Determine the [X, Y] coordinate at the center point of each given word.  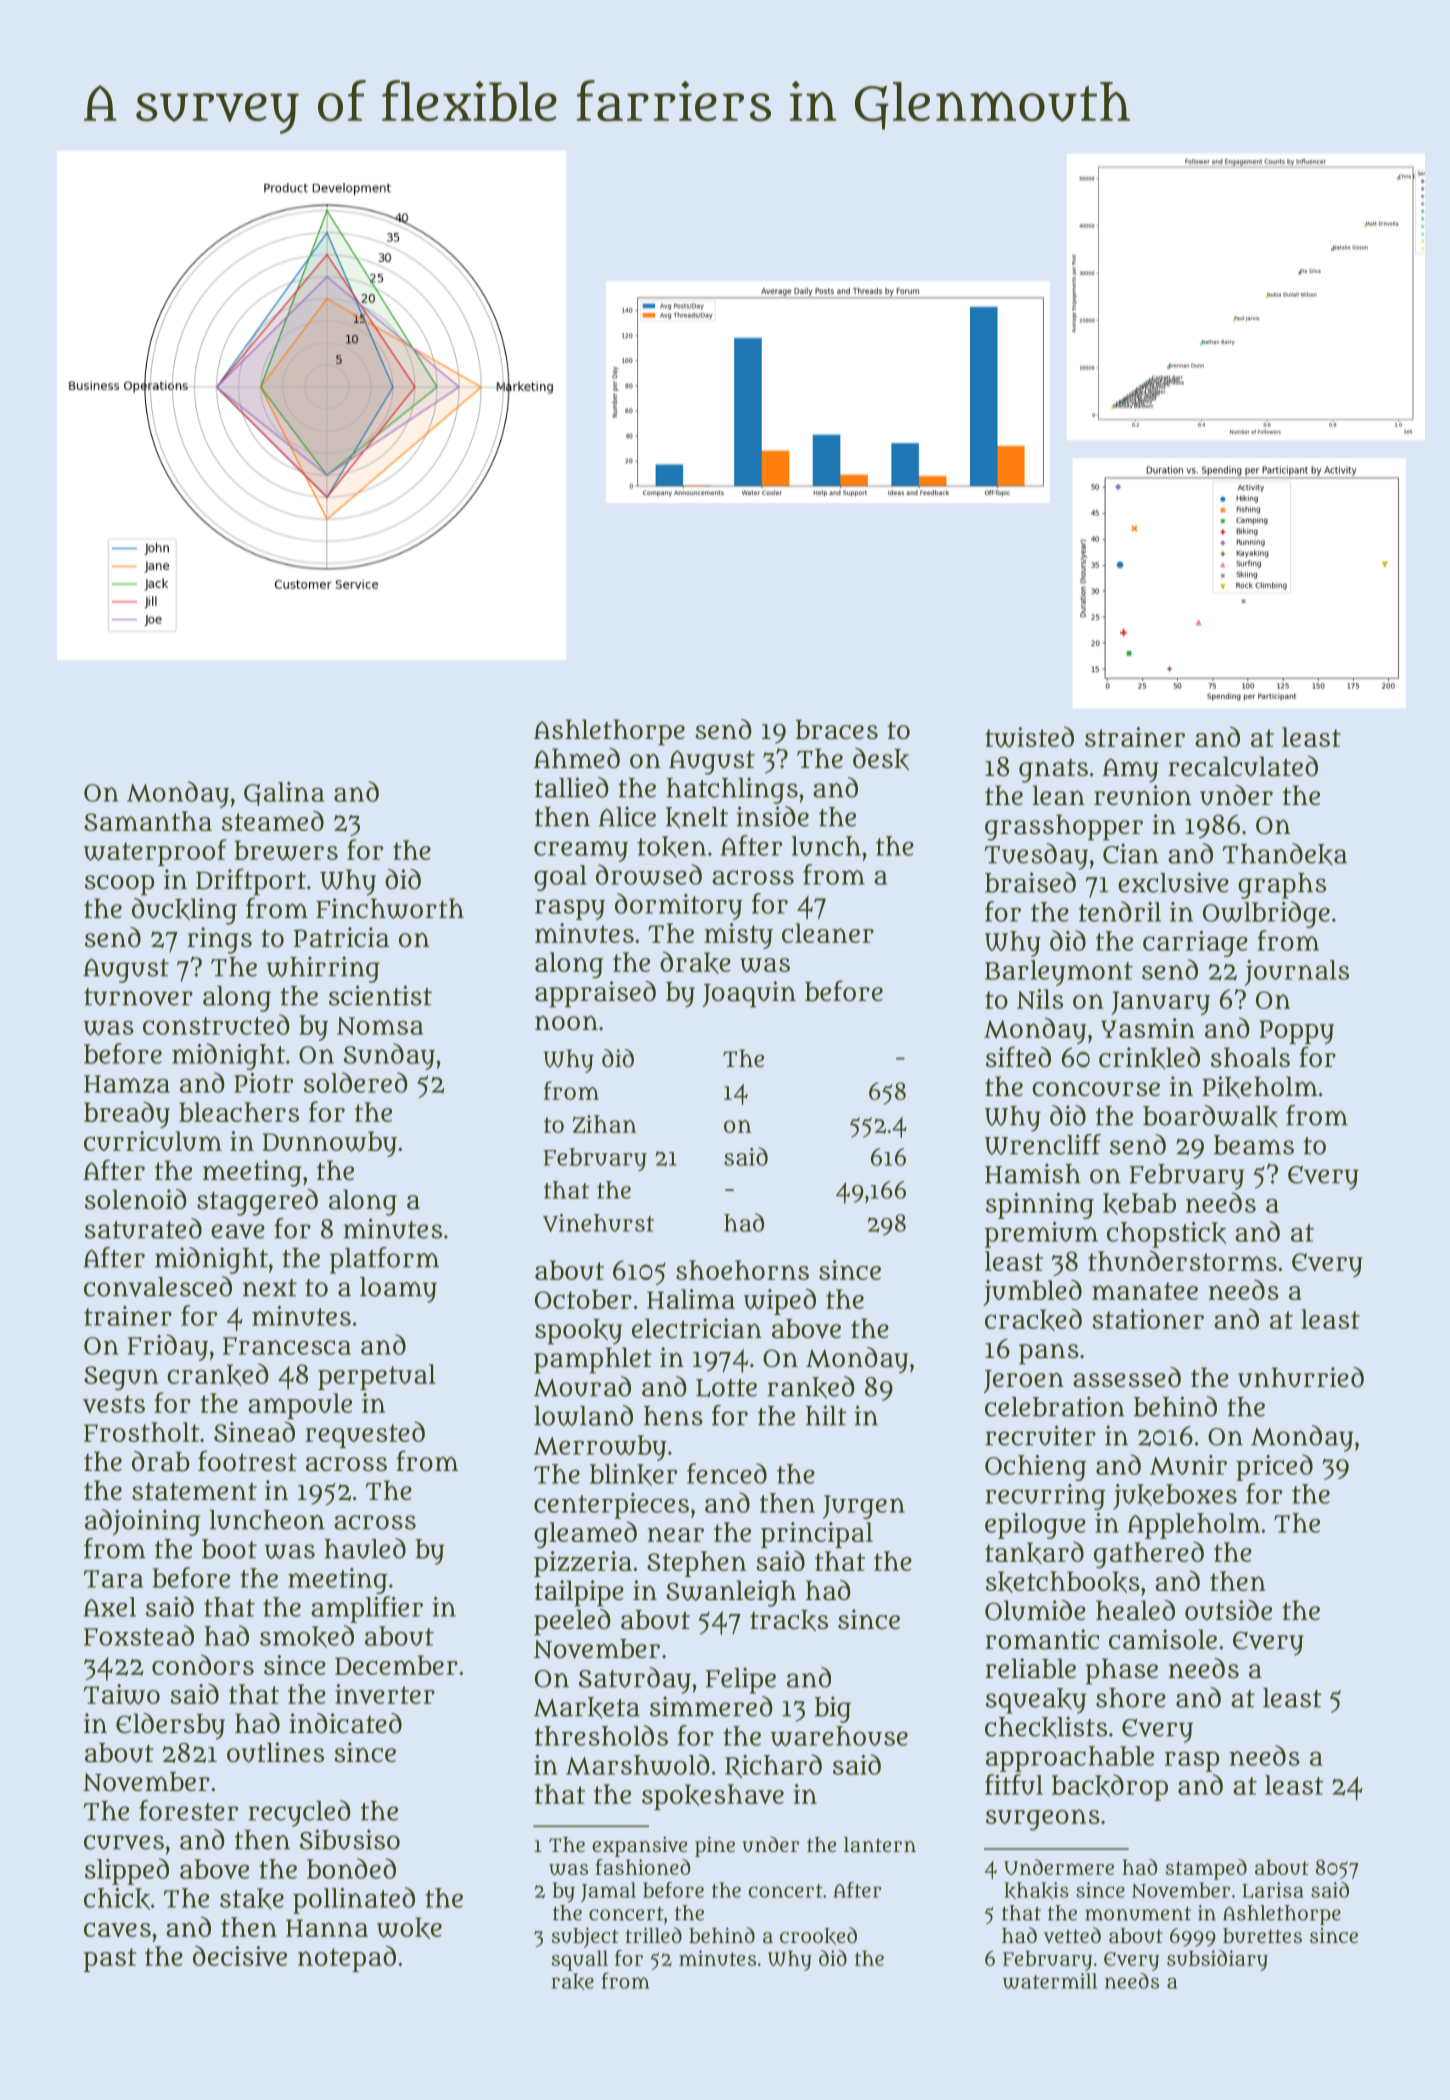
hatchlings [732, 790]
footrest [247, 1460]
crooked [818, 1936]
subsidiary [1217, 1960]
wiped [780, 1301]
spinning [1040, 1206]
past [110, 1960]
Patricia [341, 937]
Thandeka [1284, 854]
